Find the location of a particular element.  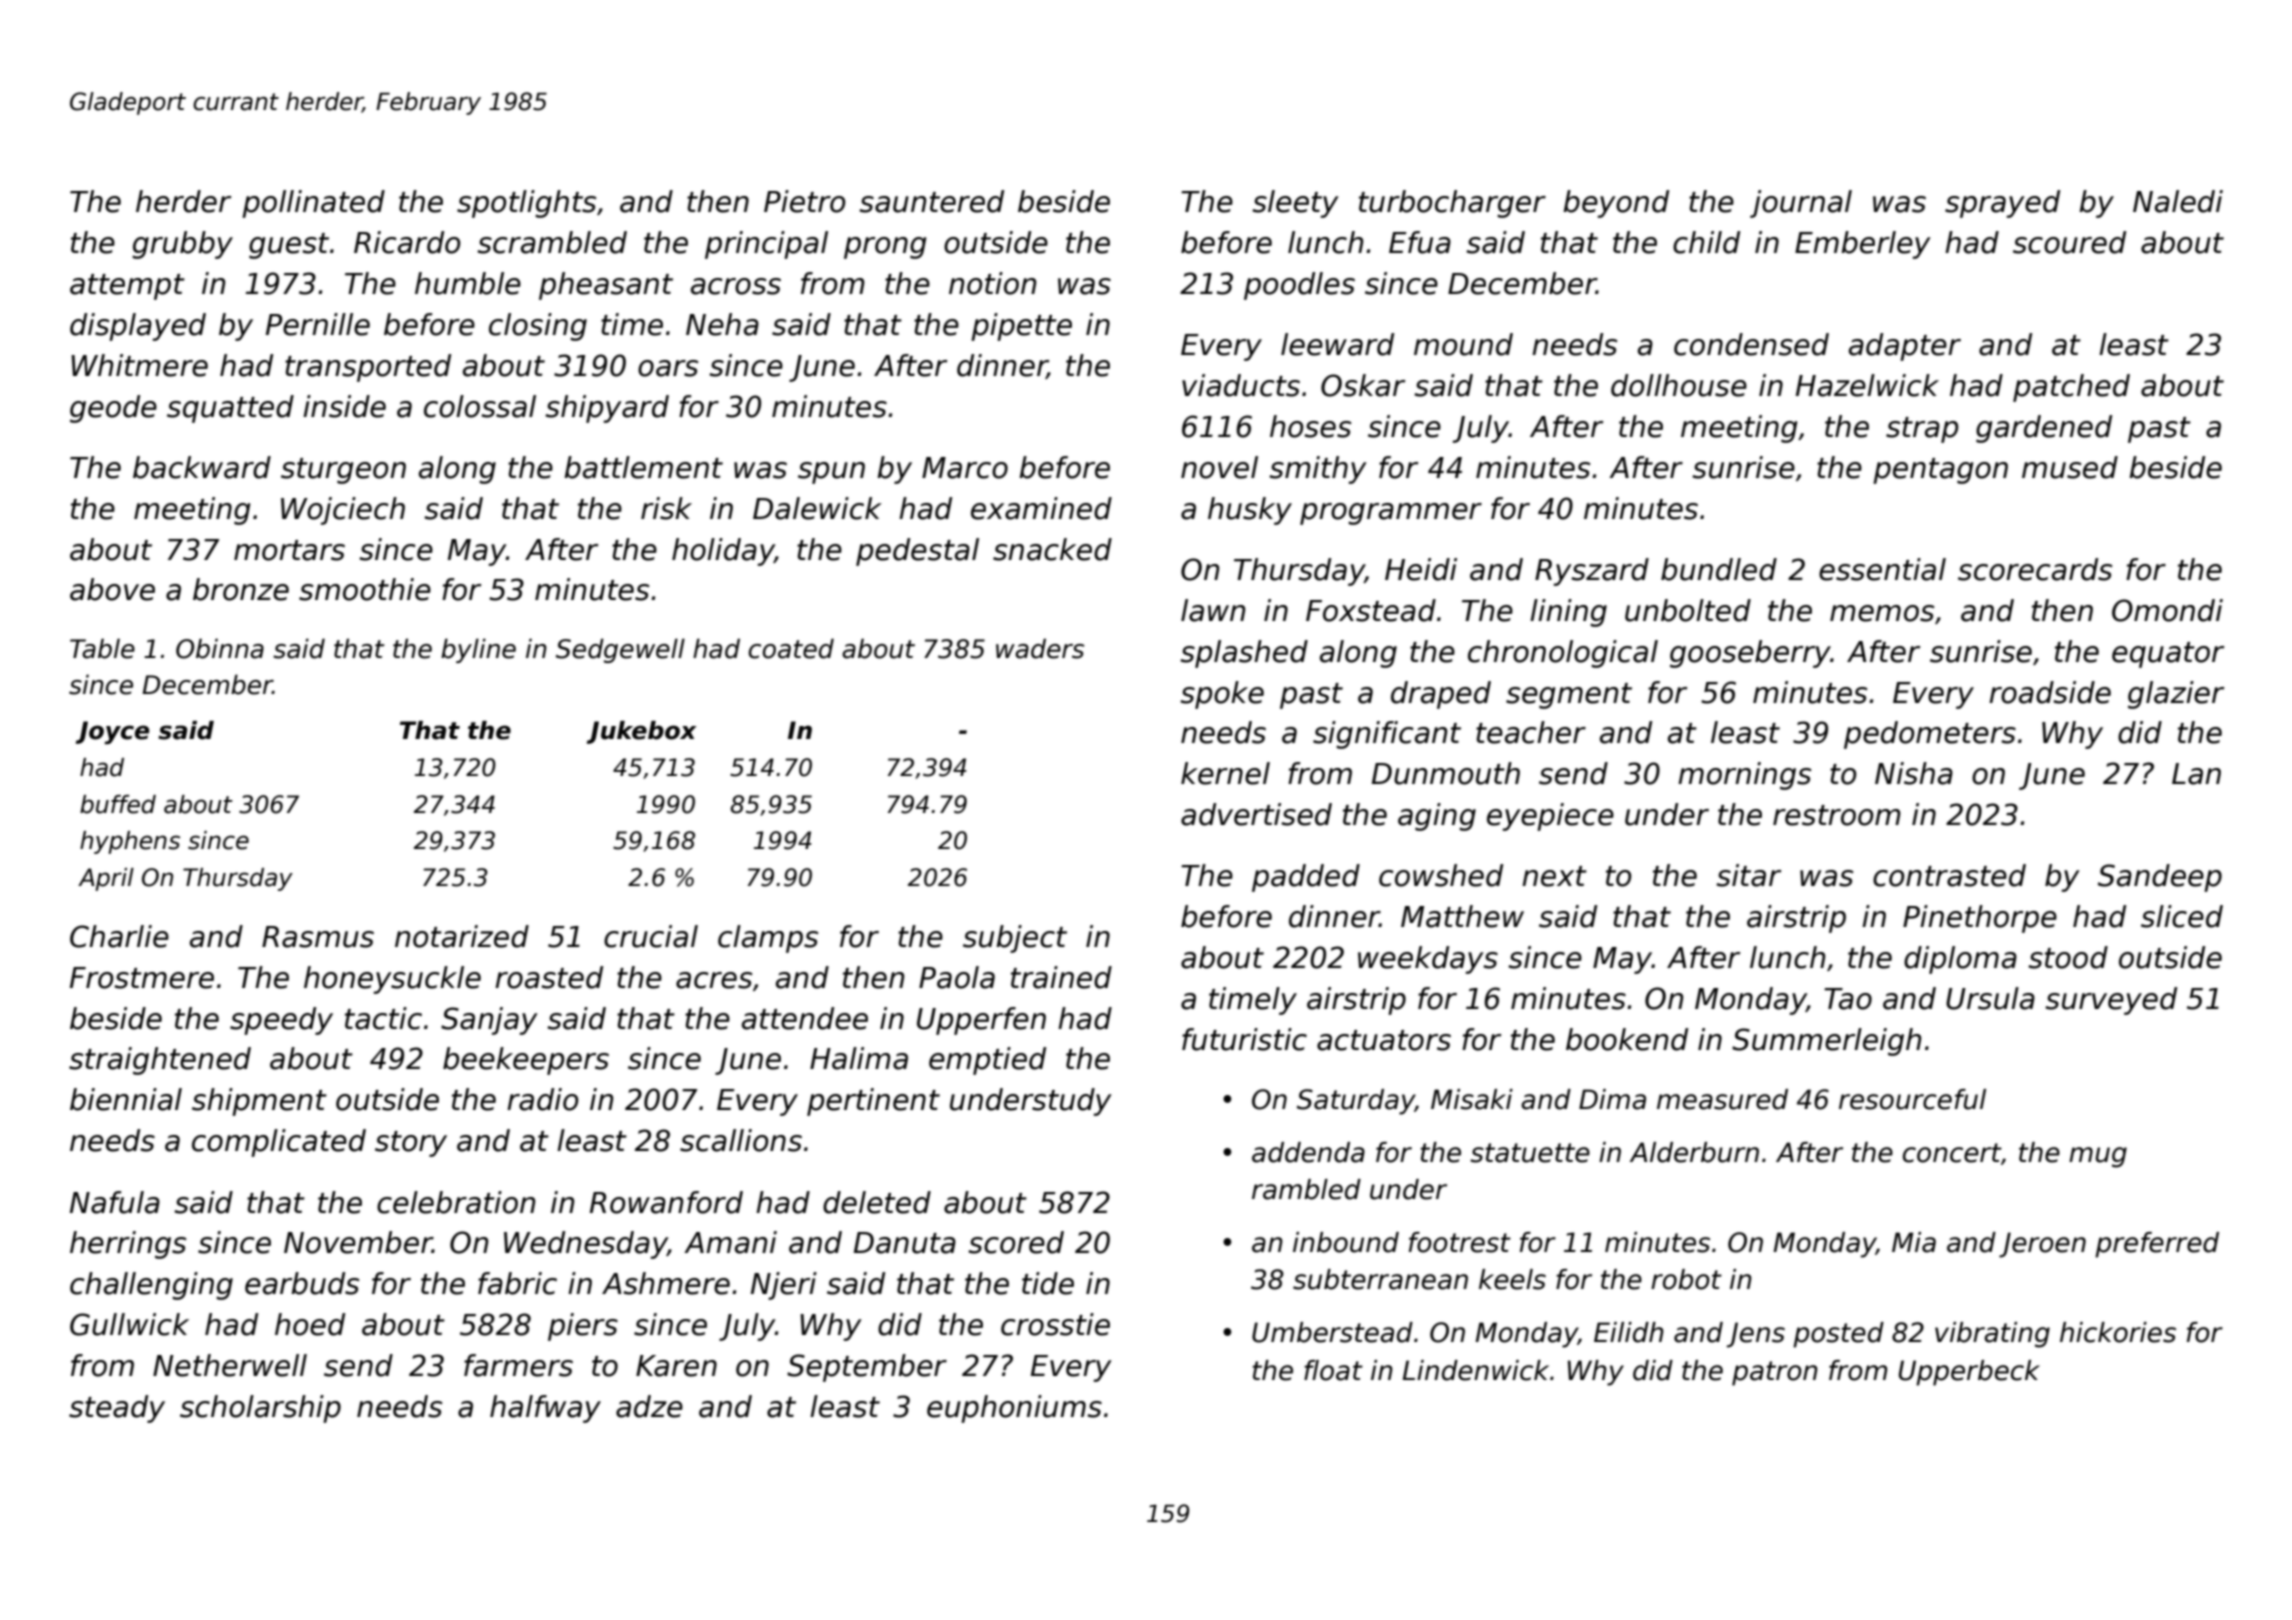

Summerleigh is located at coordinates (1826, 1042).
